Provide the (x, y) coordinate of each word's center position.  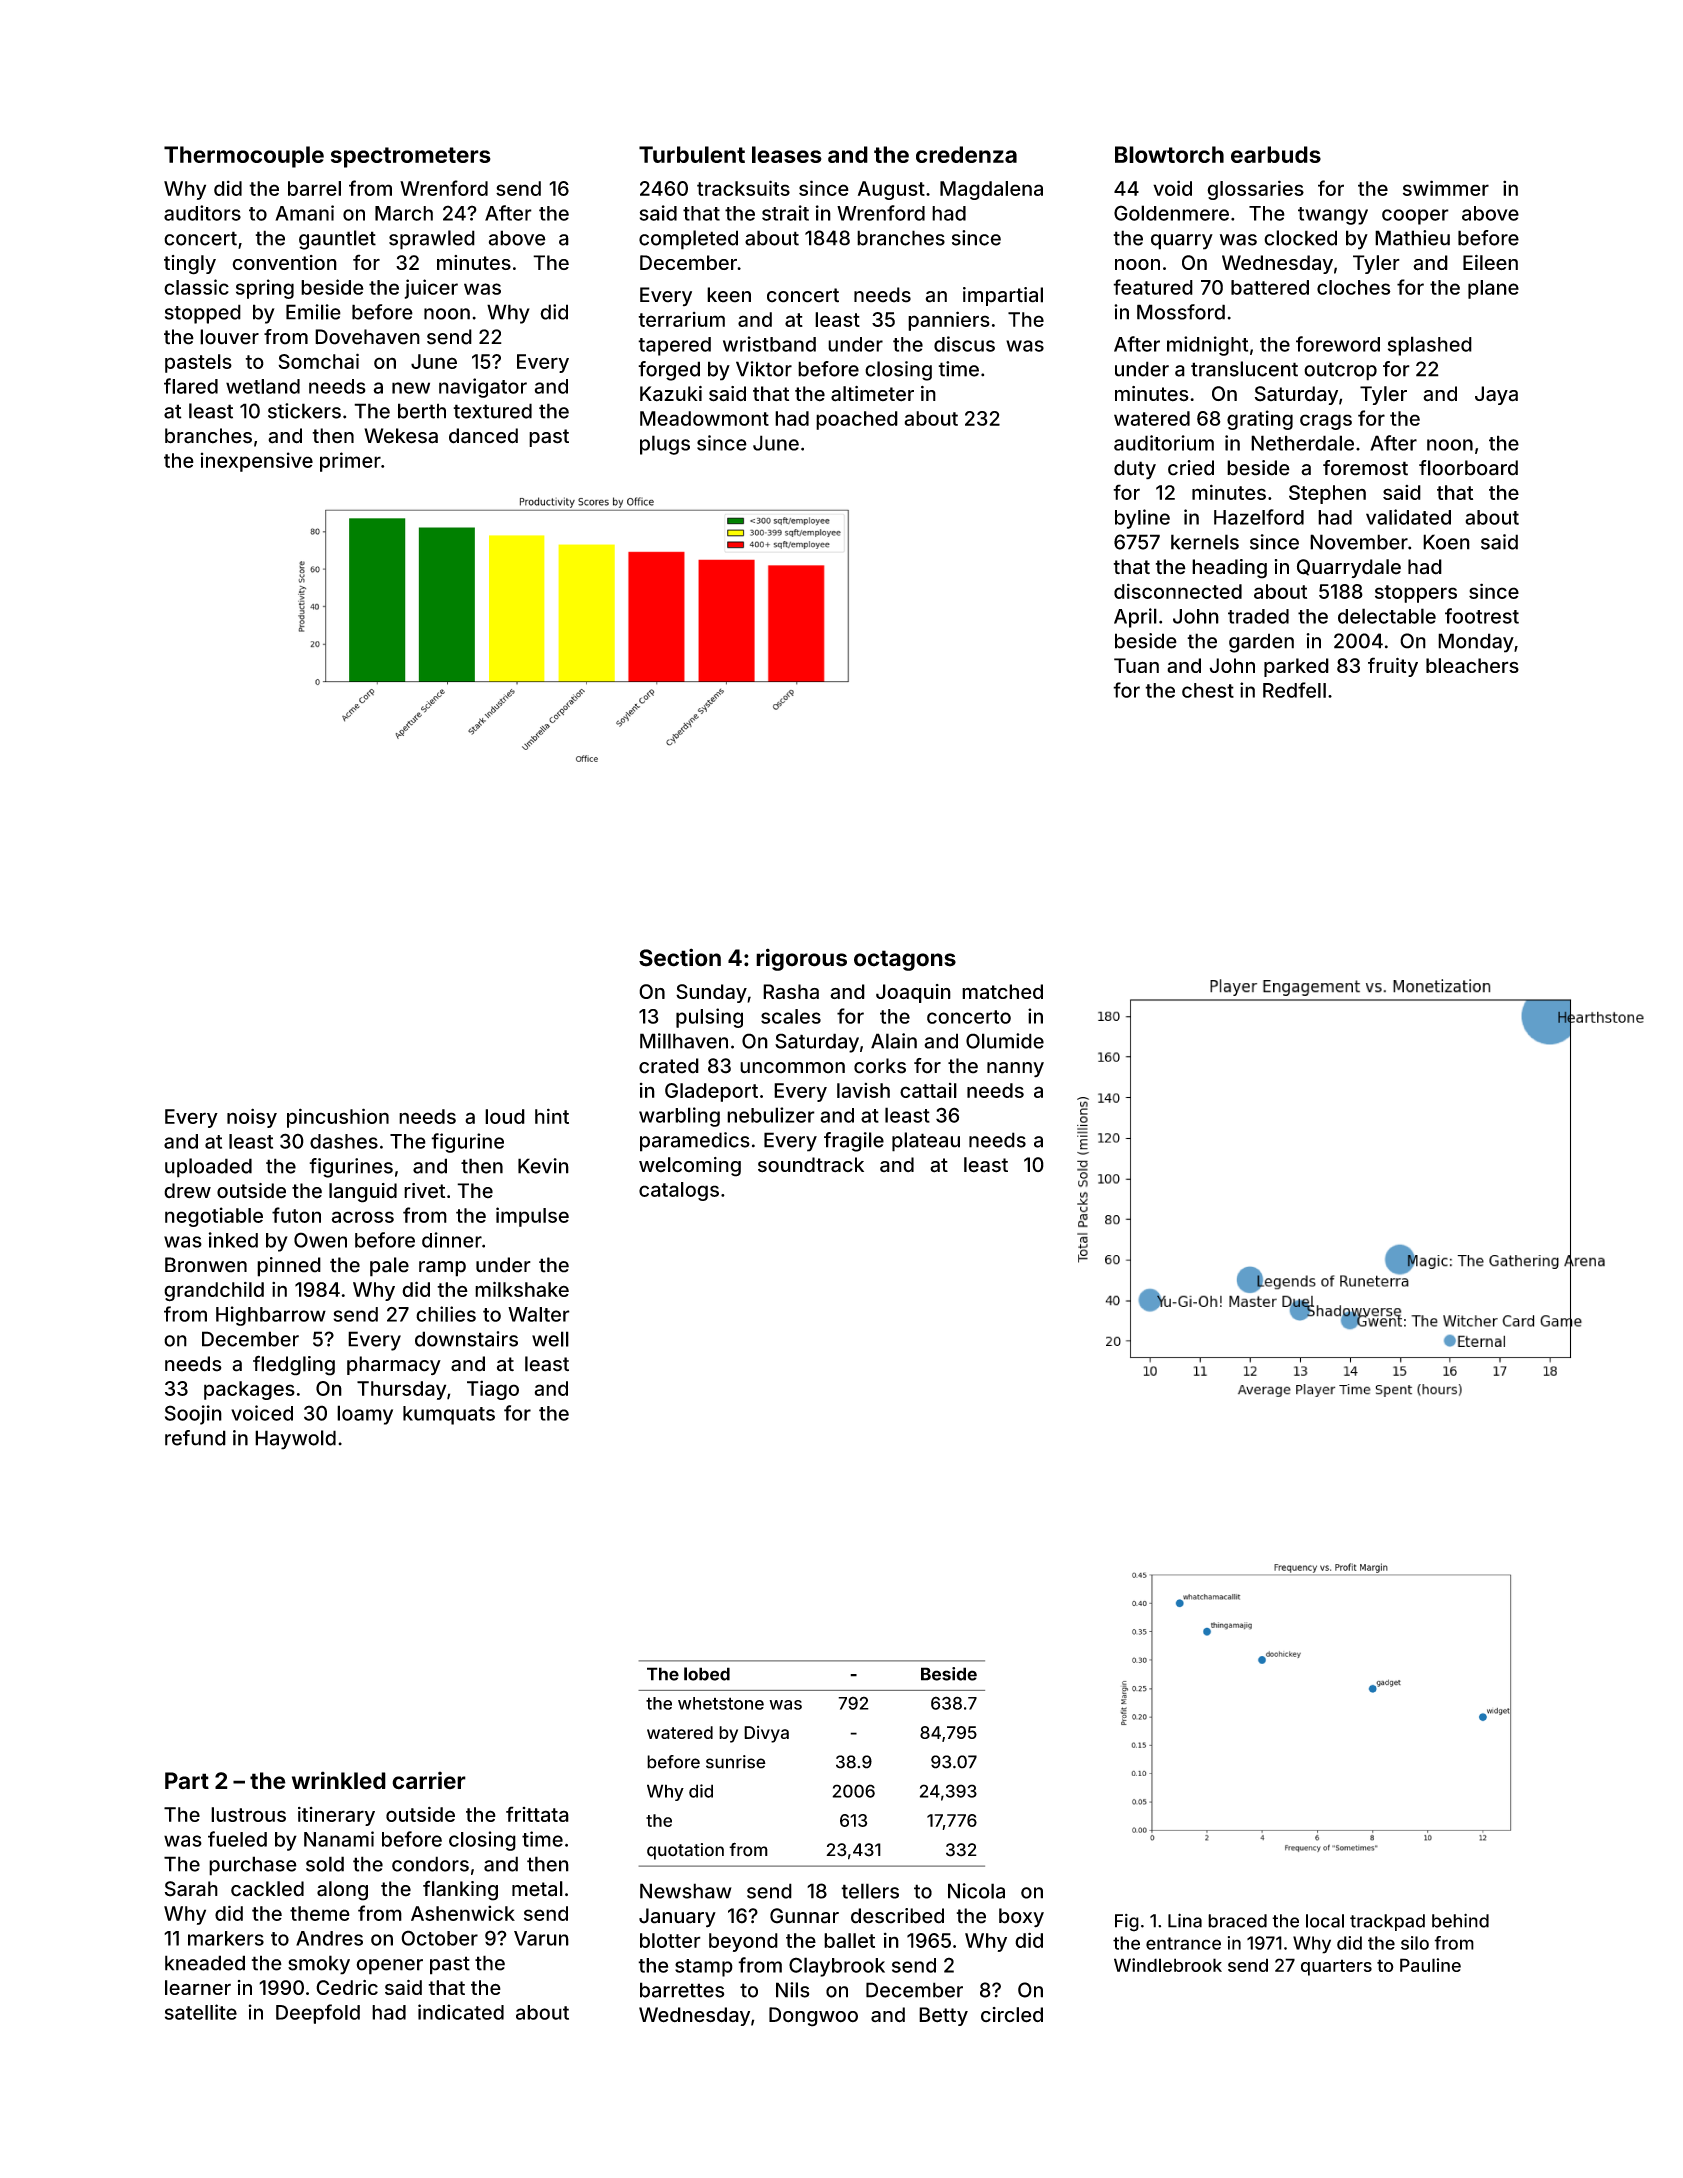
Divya (766, 1734)
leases (787, 154)
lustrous (248, 1814)
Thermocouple (244, 157)
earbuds (1276, 154)
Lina (1185, 1920)
